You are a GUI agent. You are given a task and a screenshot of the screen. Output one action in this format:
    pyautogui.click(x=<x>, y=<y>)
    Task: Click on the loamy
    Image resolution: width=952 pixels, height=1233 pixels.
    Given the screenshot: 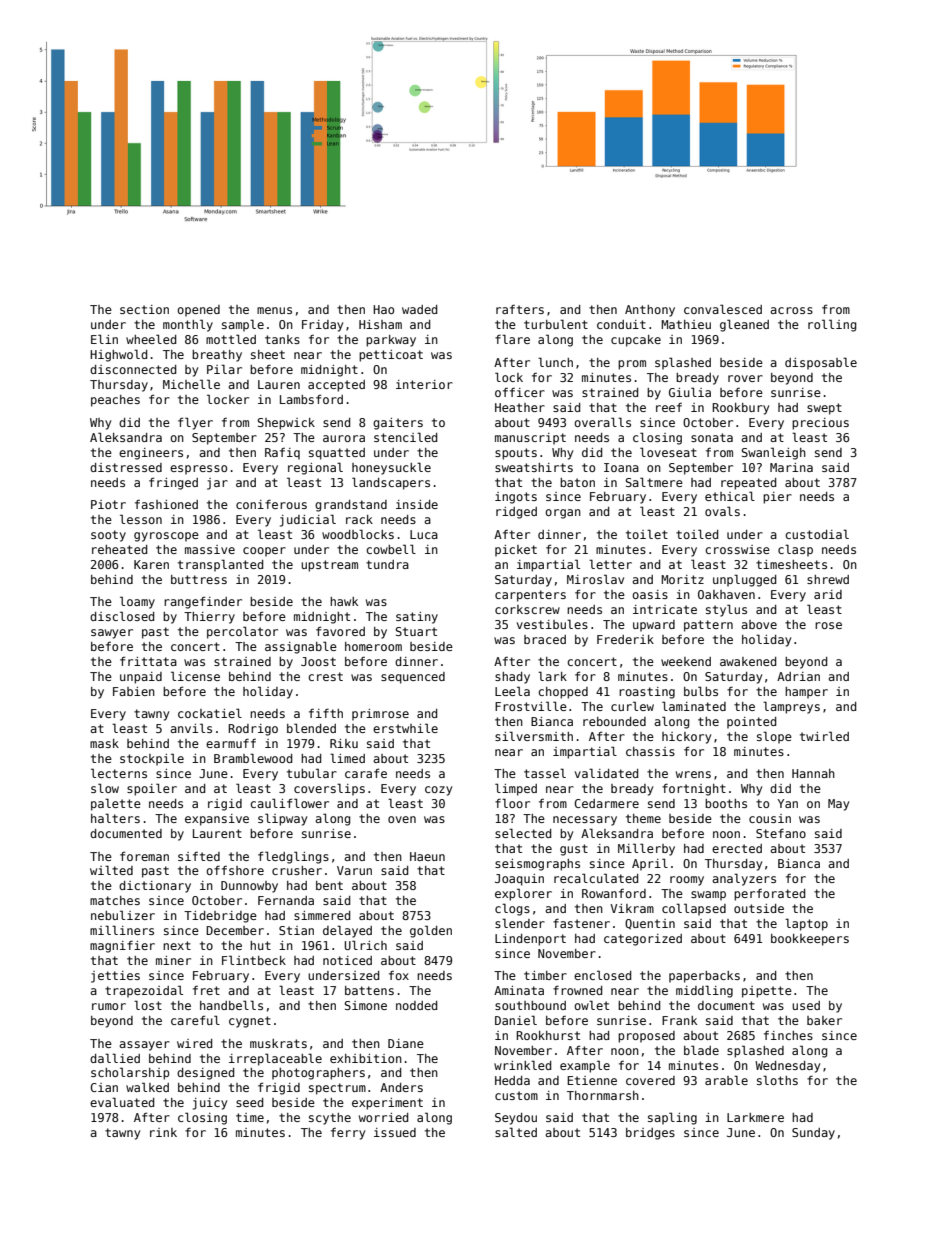 What is the action you would take?
    pyautogui.click(x=137, y=602)
